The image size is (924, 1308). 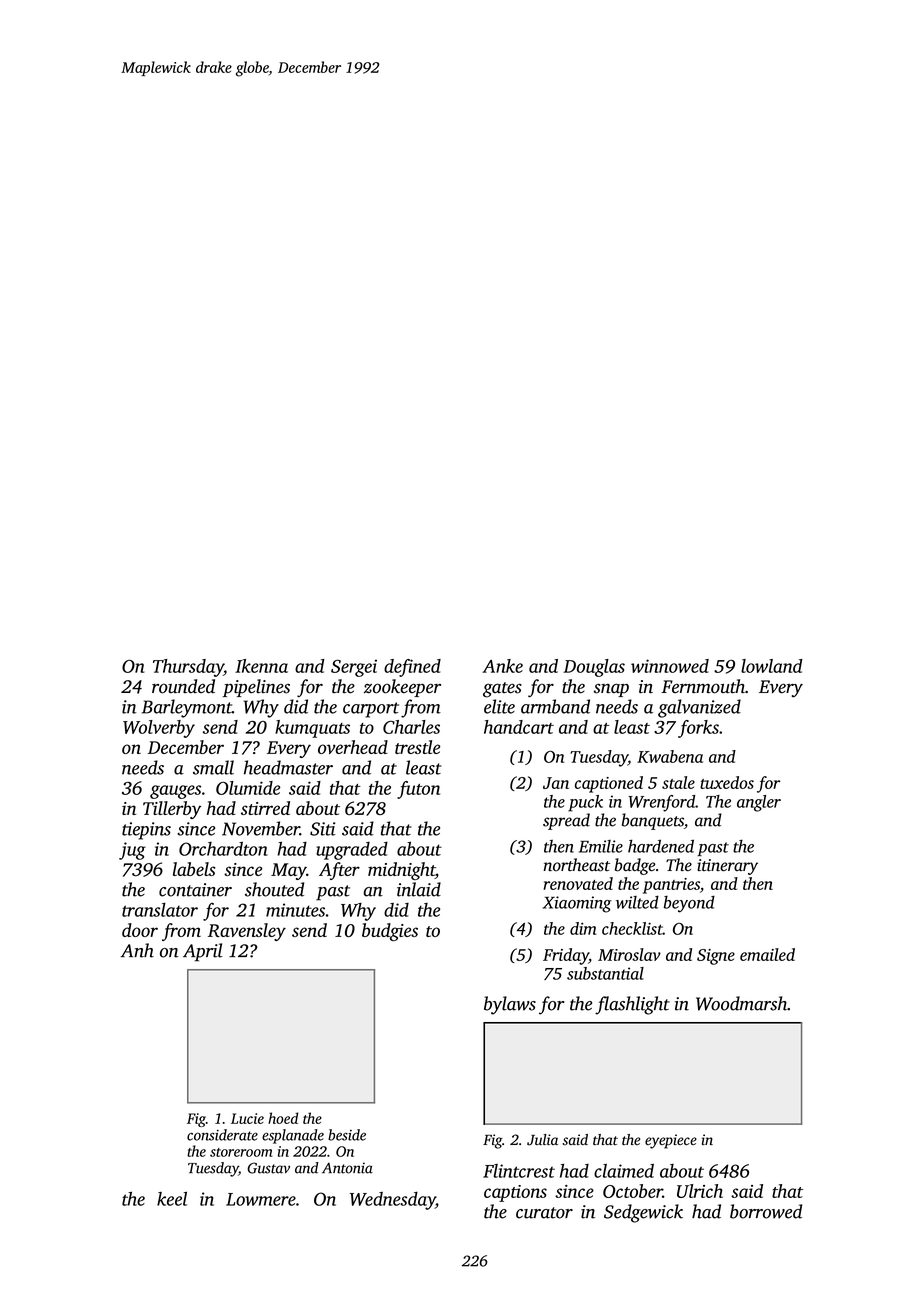 What do you see at coordinates (172, 1199) in the screenshot?
I see `keel` at bounding box center [172, 1199].
